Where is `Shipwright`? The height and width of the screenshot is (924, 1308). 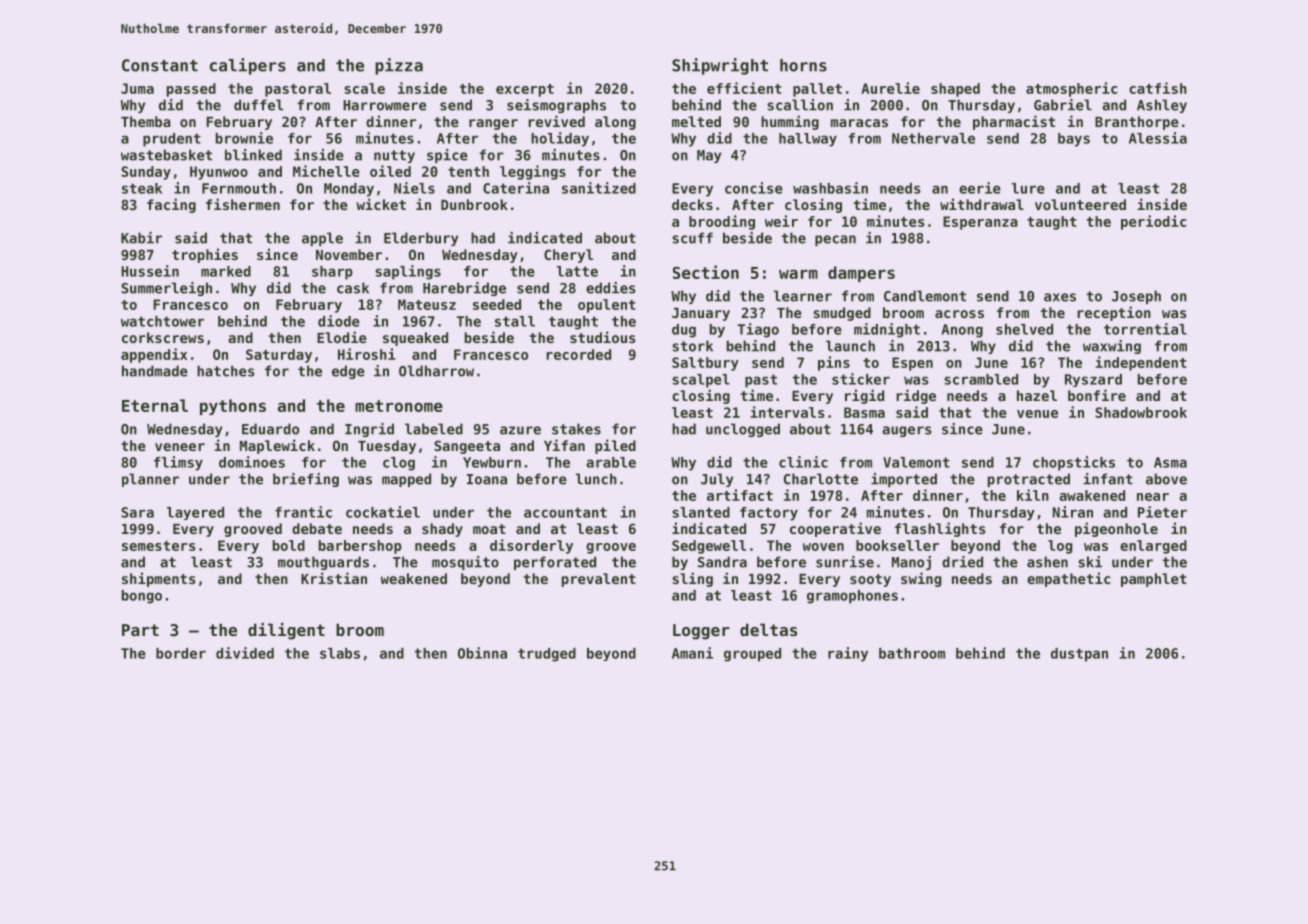 Shipwright is located at coordinates (720, 66).
